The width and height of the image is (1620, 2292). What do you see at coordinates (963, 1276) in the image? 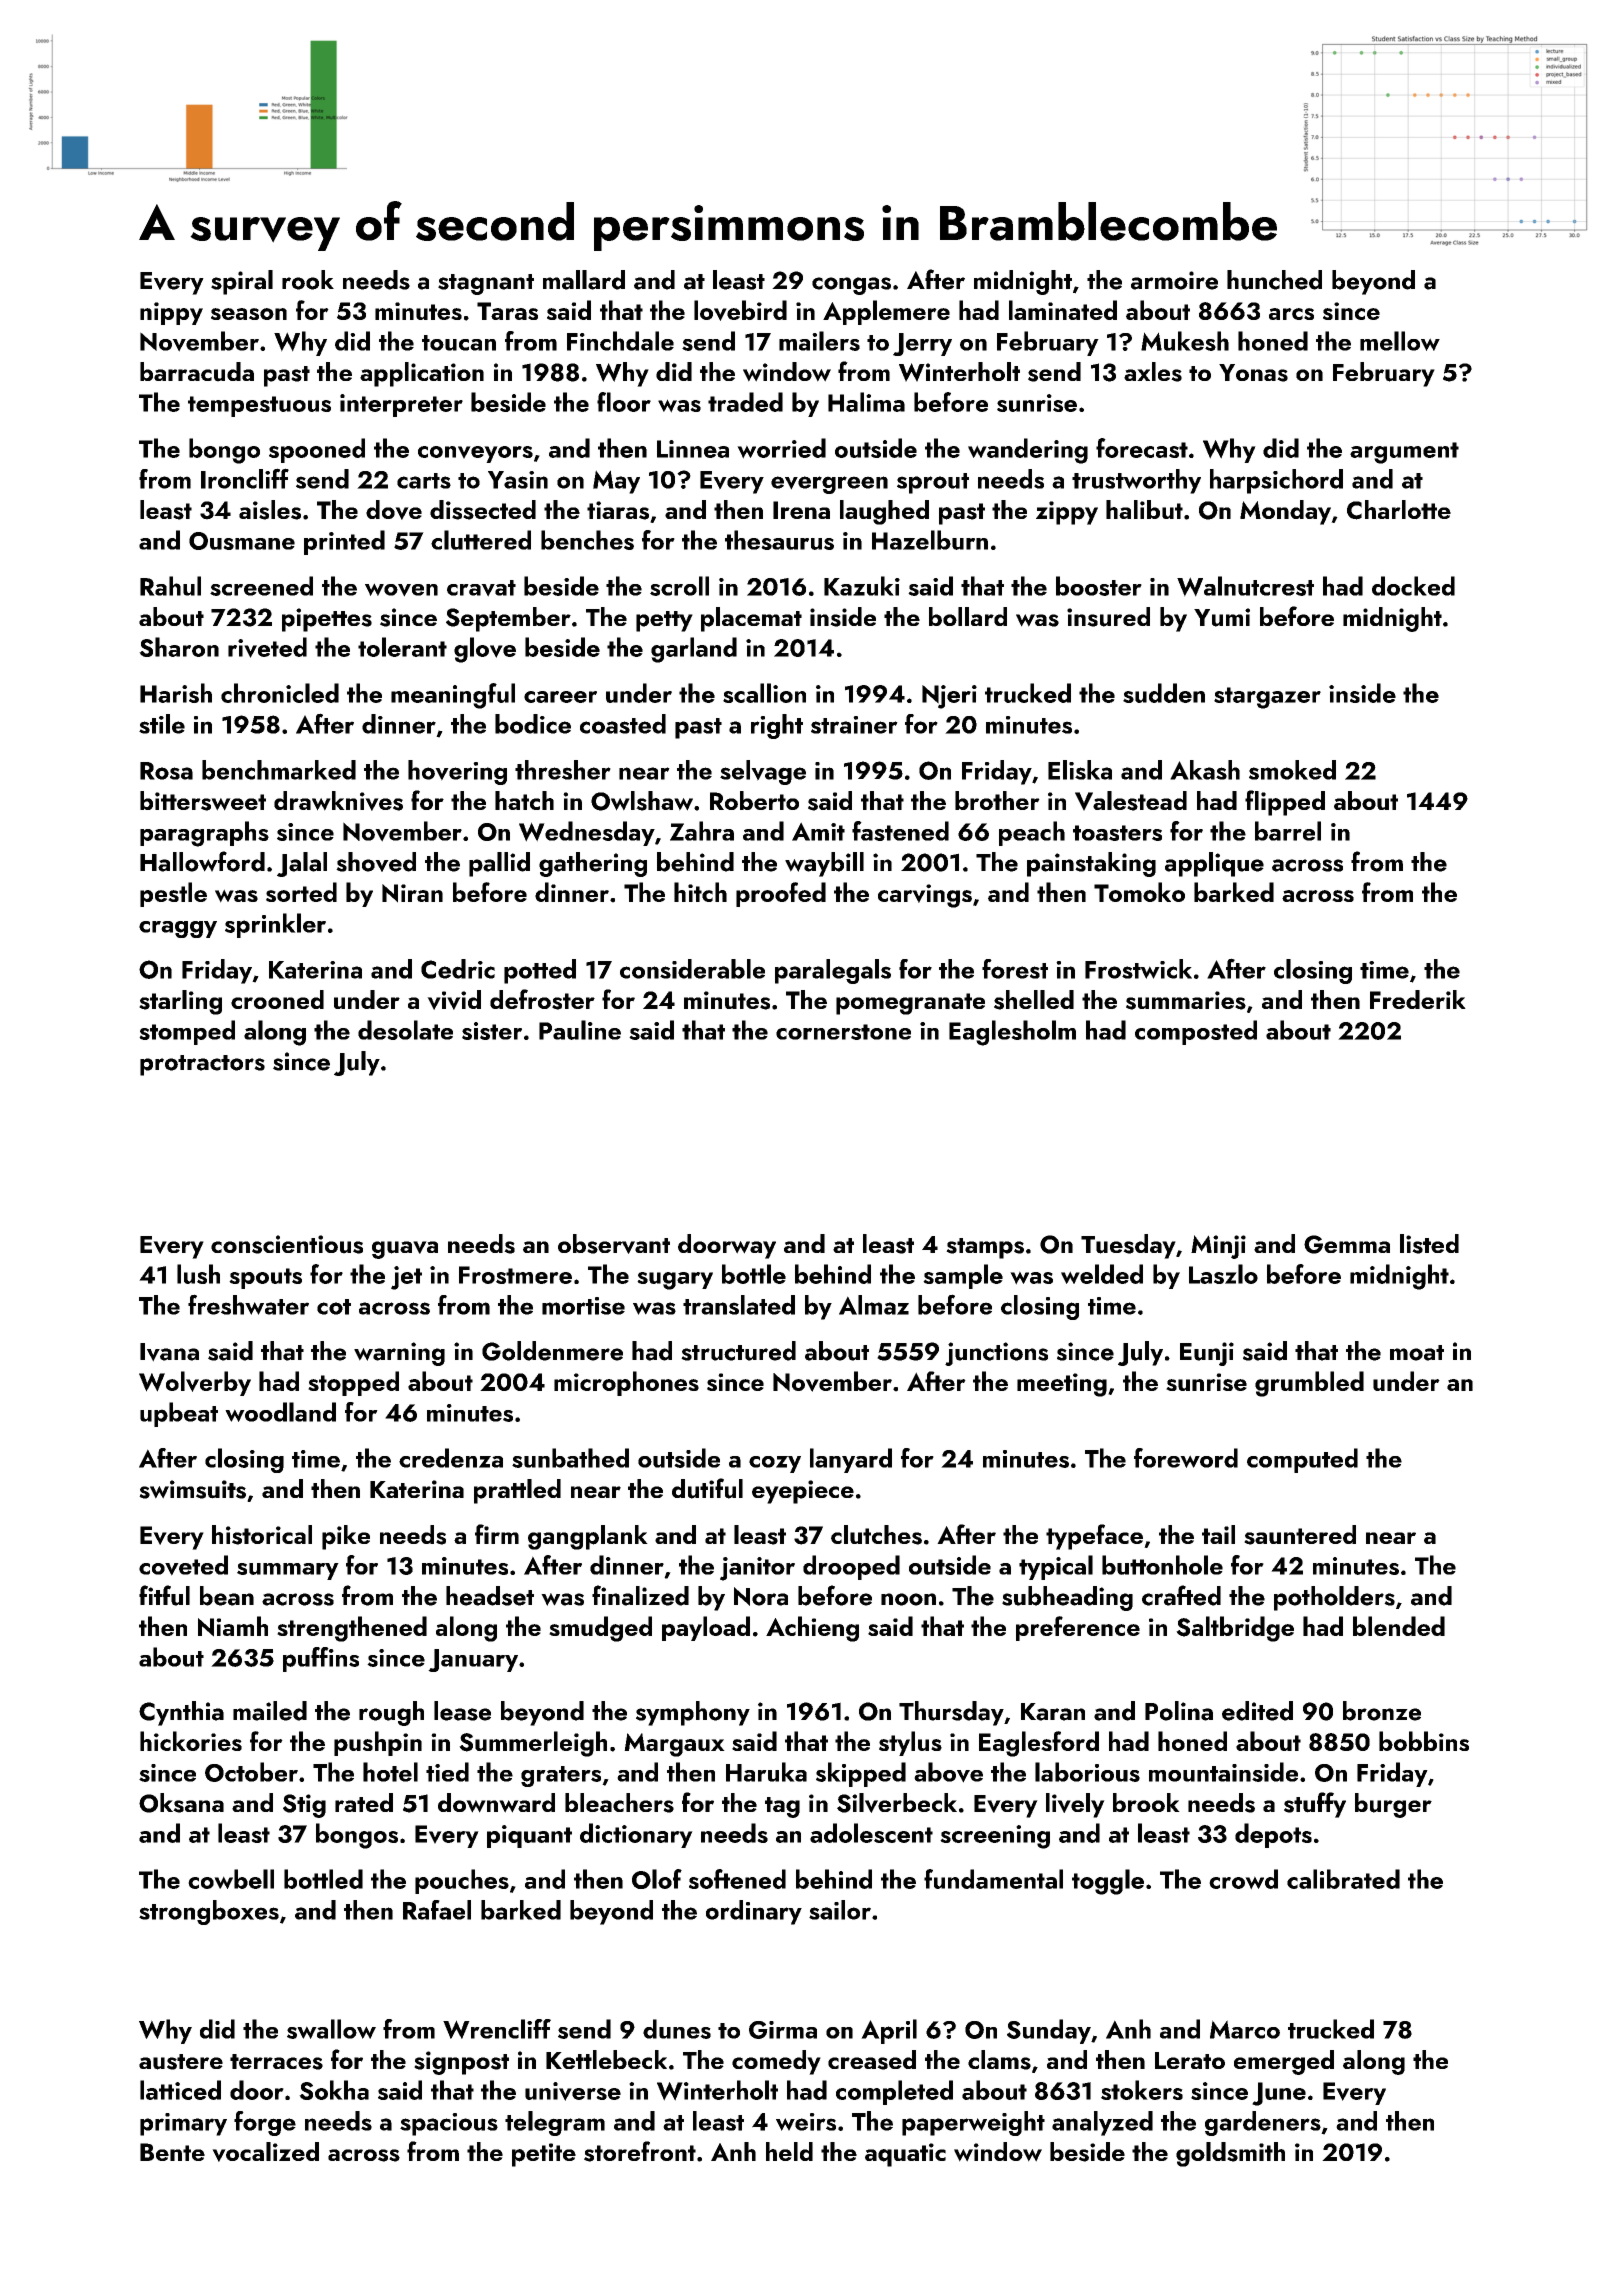
I see `sample` at bounding box center [963, 1276].
